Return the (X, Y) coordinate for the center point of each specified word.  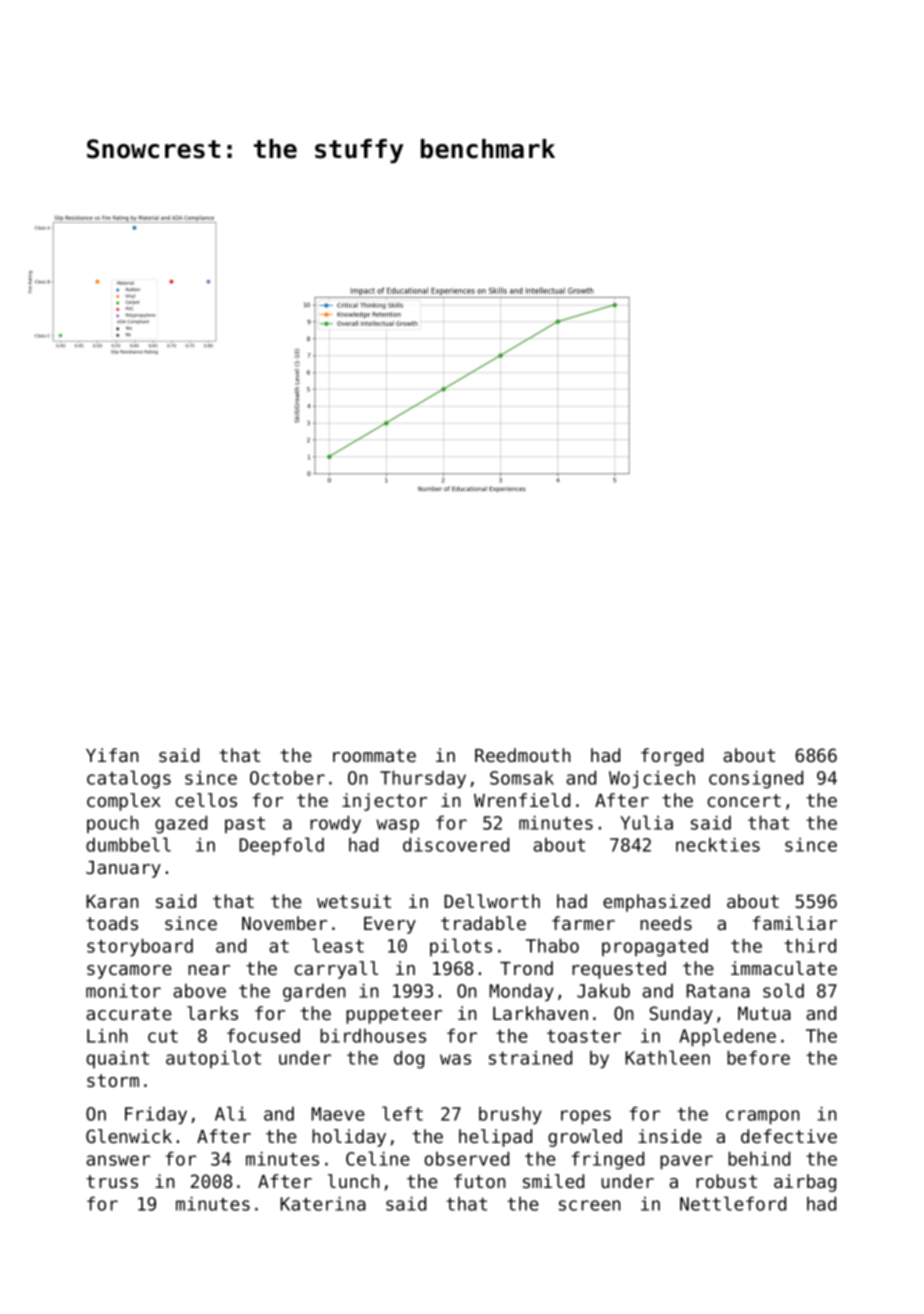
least (338, 945)
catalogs (129, 779)
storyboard (140, 948)
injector (384, 802)
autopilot (213, 1059)
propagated (655, 948)
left (402, 1113)
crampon (763, 1117)
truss (112, 1181)
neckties (718, 845)
